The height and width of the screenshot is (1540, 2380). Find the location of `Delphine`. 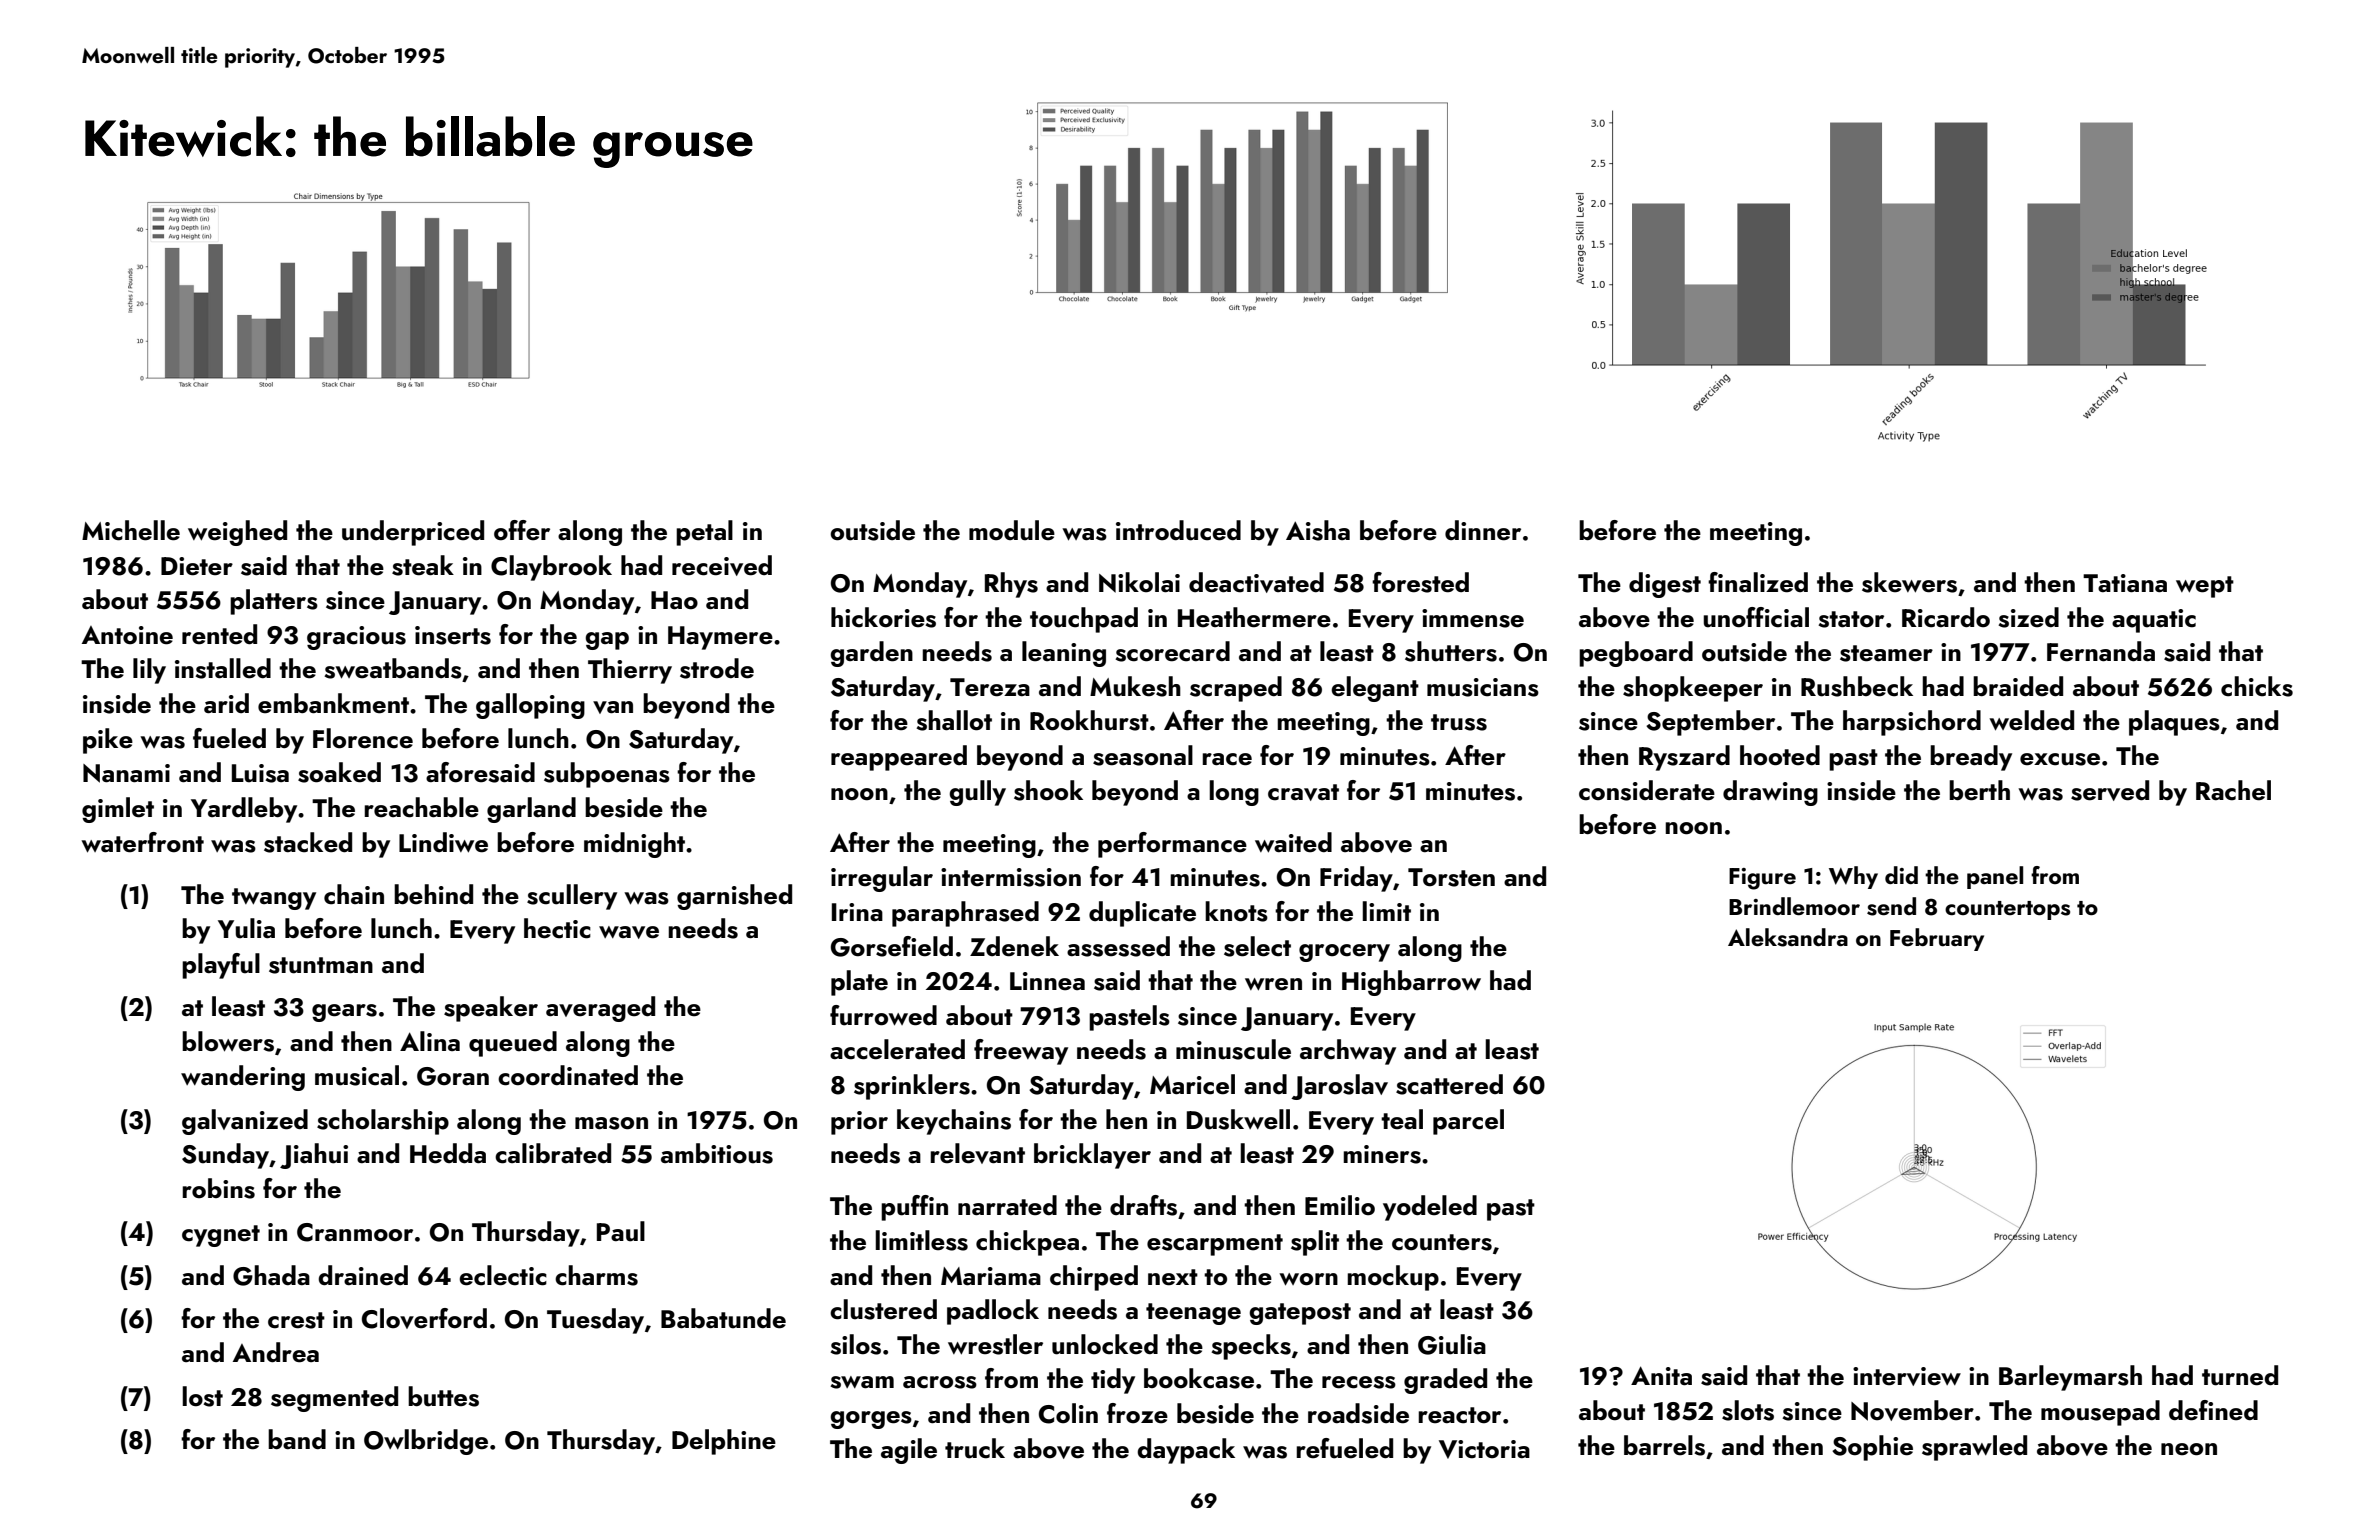

Delphine is located at coordinates (724, 1442).
